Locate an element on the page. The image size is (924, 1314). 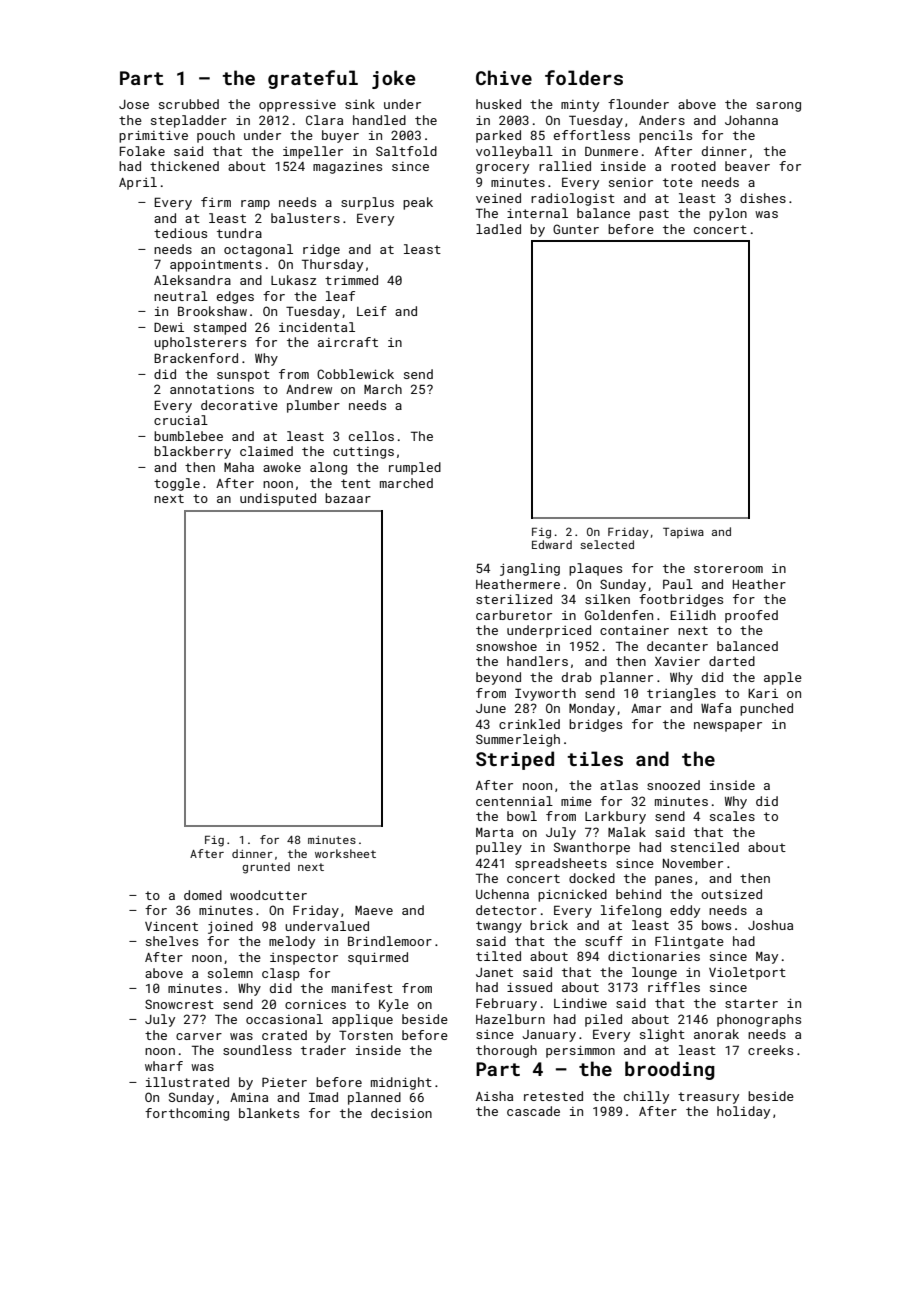
pulley is located at coordinates (499, 848).
